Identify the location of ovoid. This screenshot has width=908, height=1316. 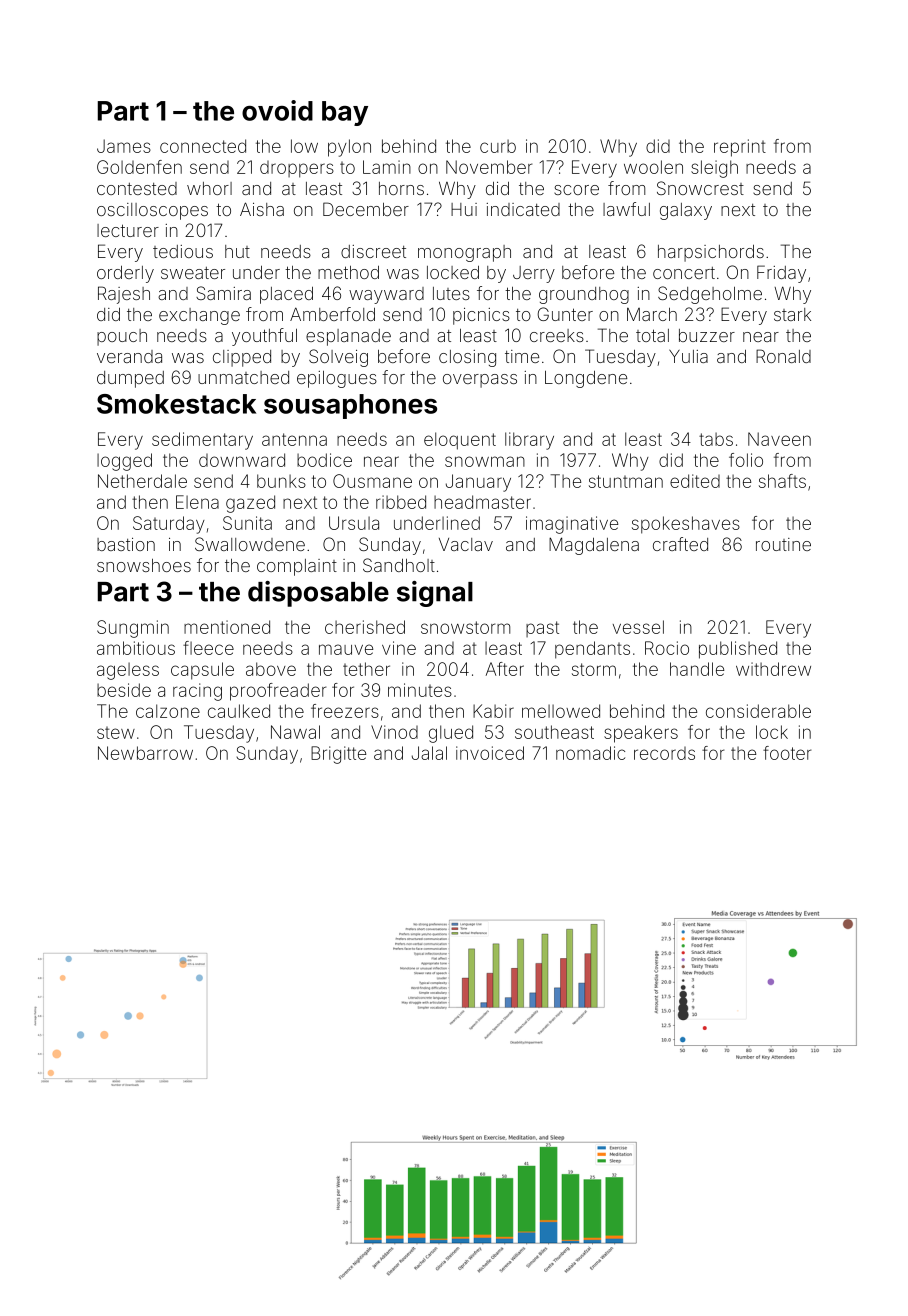
(277, 110).
